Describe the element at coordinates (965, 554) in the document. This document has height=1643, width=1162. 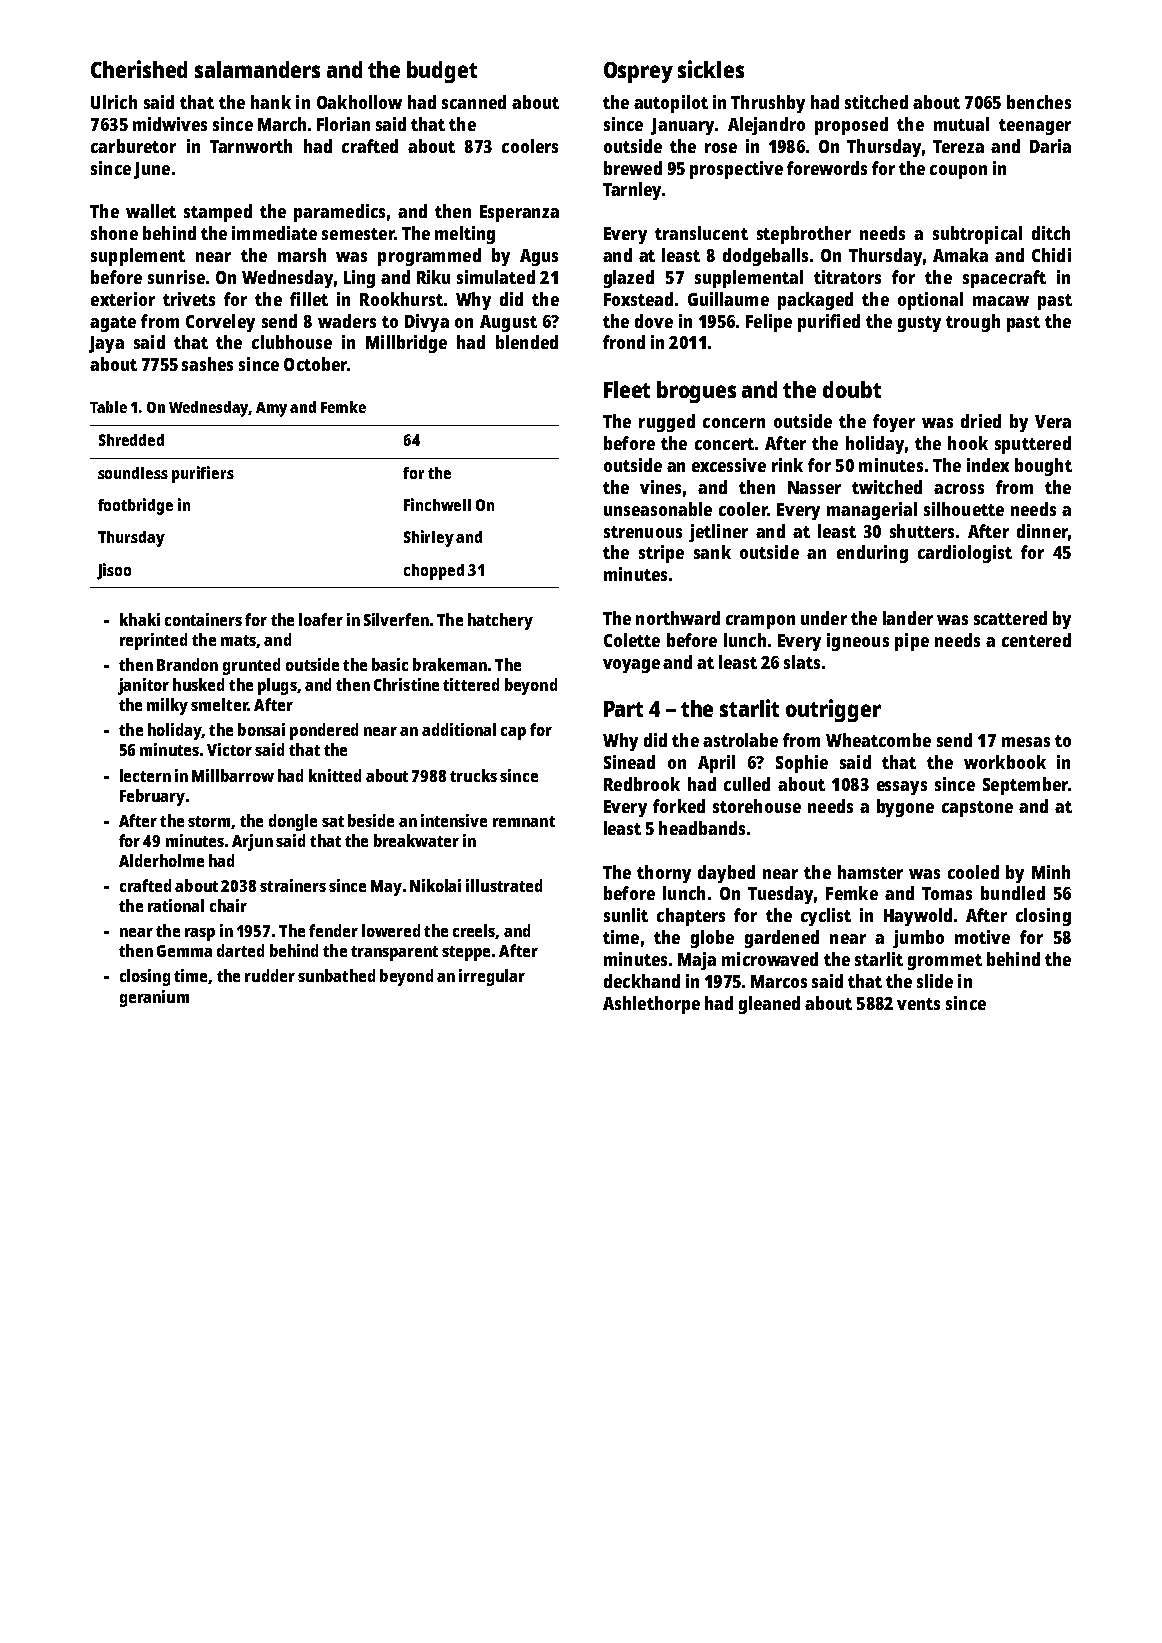
I see `cardiologist` at that location.
